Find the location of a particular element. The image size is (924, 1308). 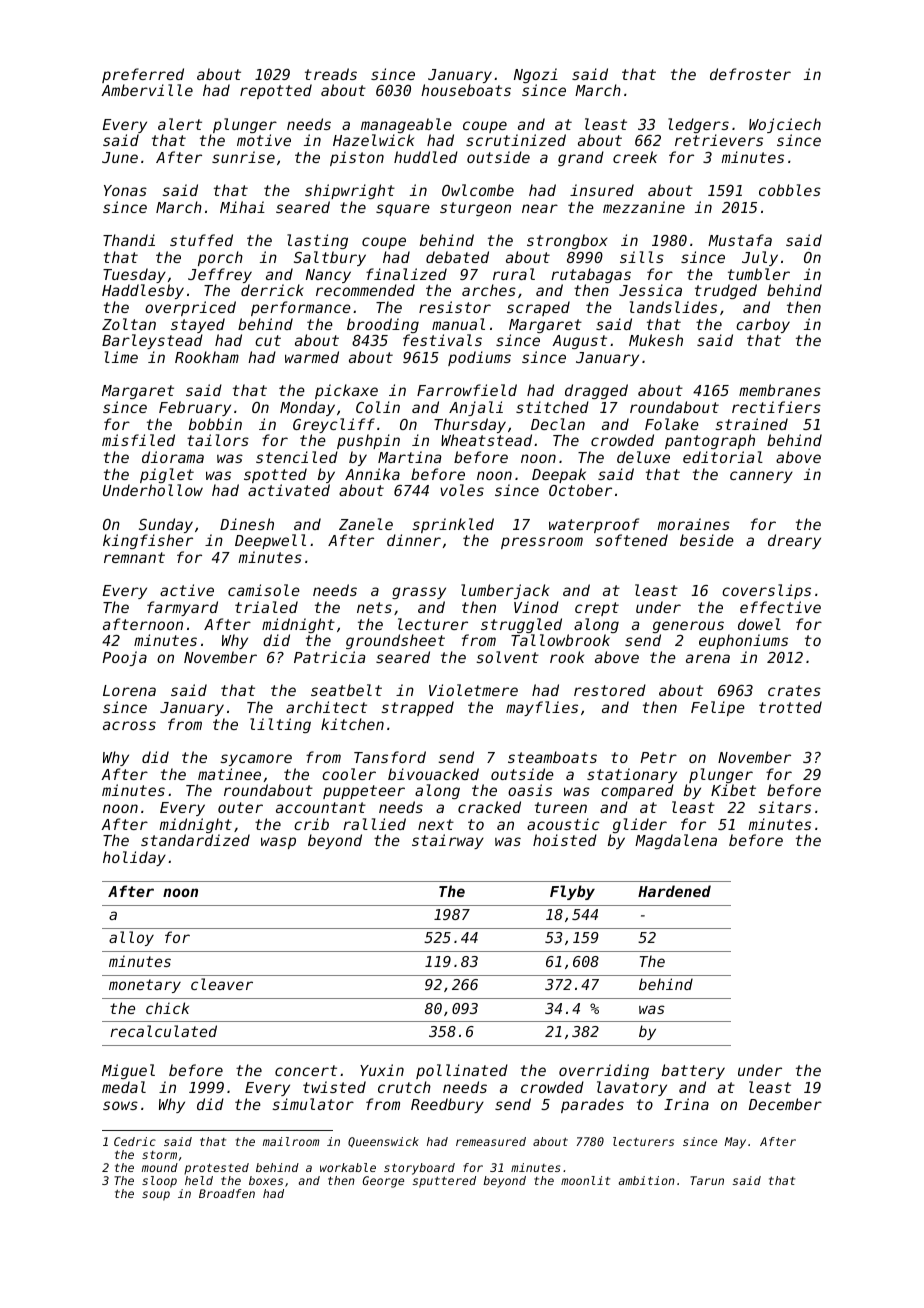

soup is located at coordinates (156, 1196).
